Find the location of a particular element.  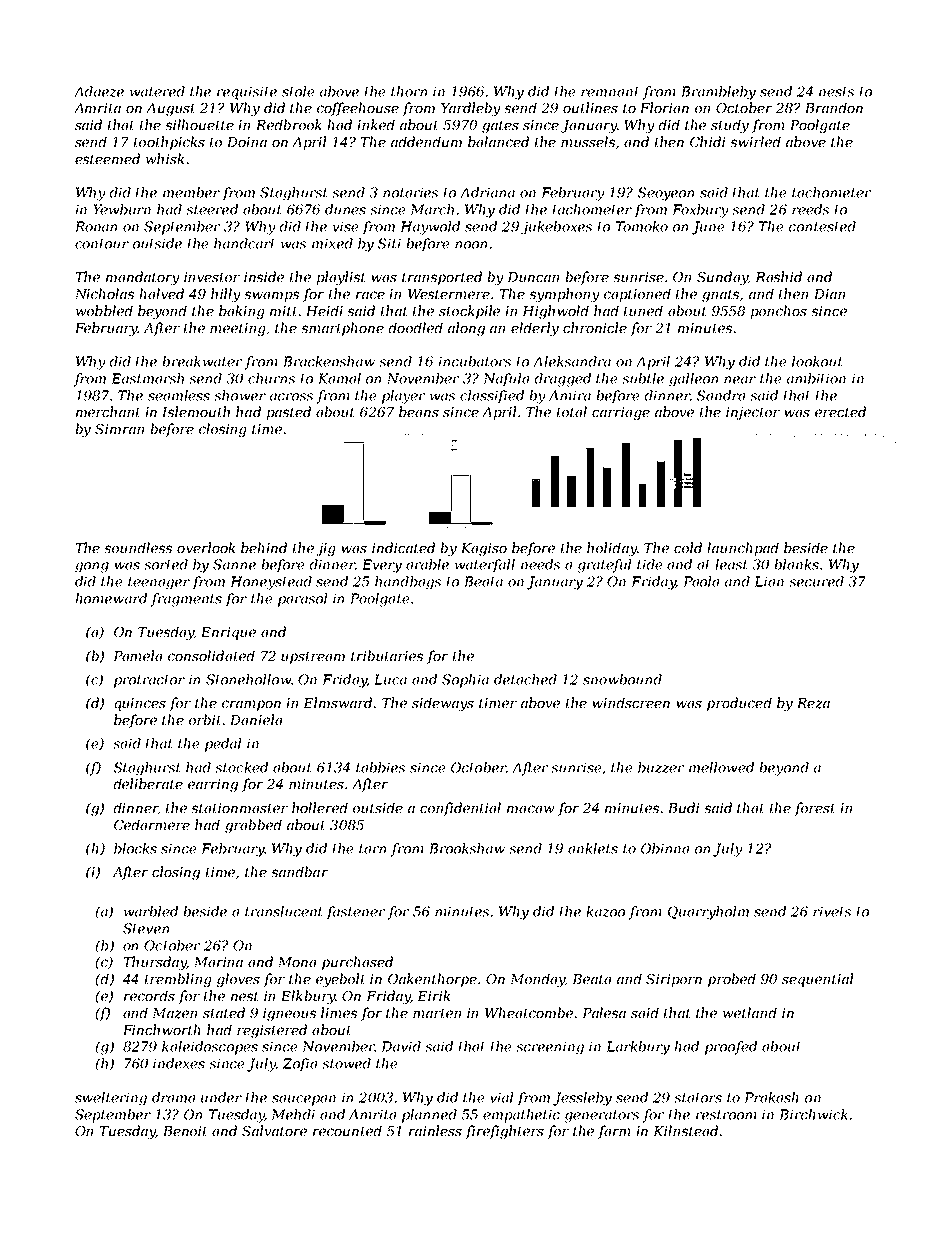

reeds is located at coordinates (810, 209).
